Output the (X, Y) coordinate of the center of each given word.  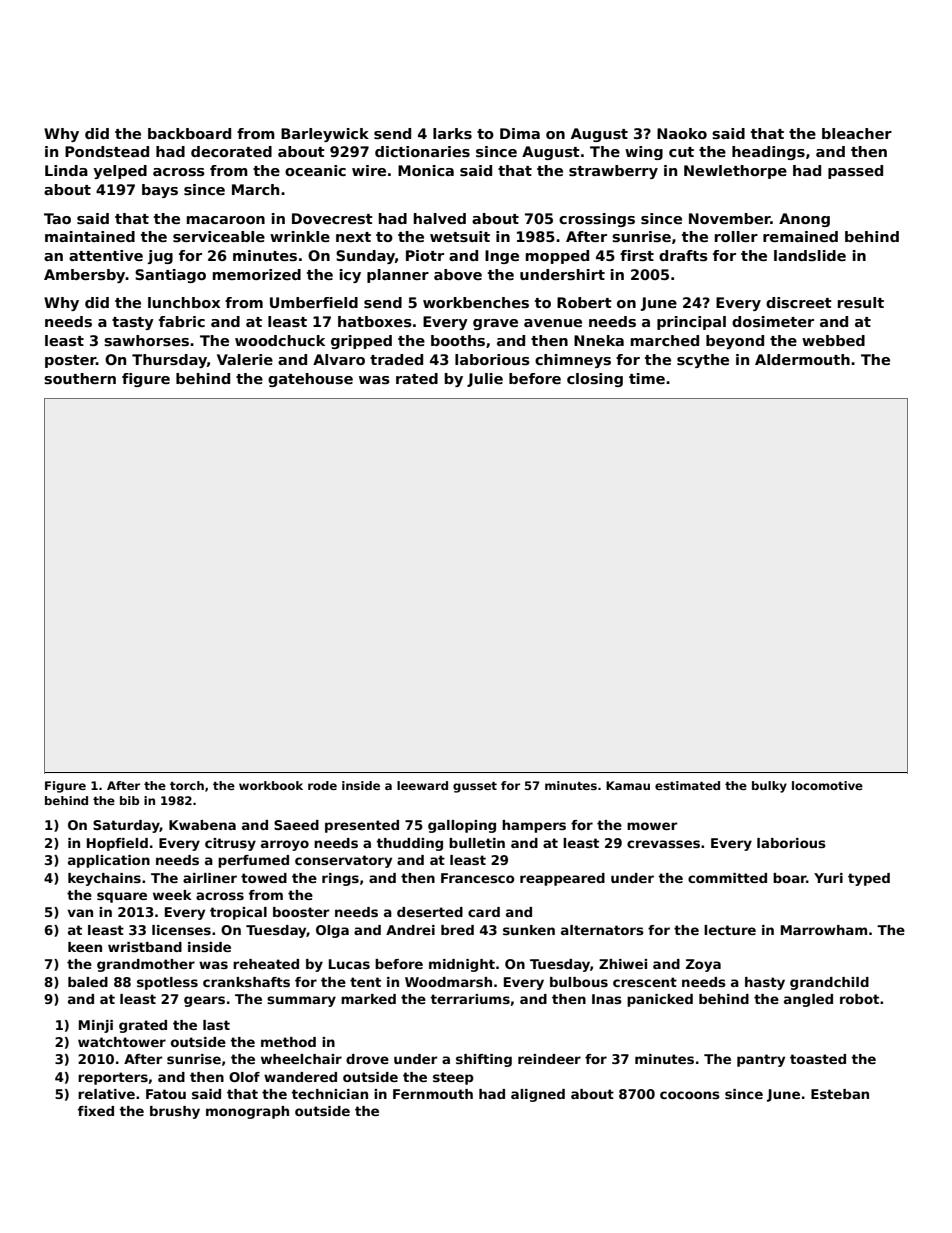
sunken (529, 930)
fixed (96, 1111)
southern (80, 378)
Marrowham (824, 930)
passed (855, 172)
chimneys (573, 361)
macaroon (226, 220)
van (80, 913)
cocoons (690, 1095)
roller (736, 236)
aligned (538, 1095)
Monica (426, 170)
